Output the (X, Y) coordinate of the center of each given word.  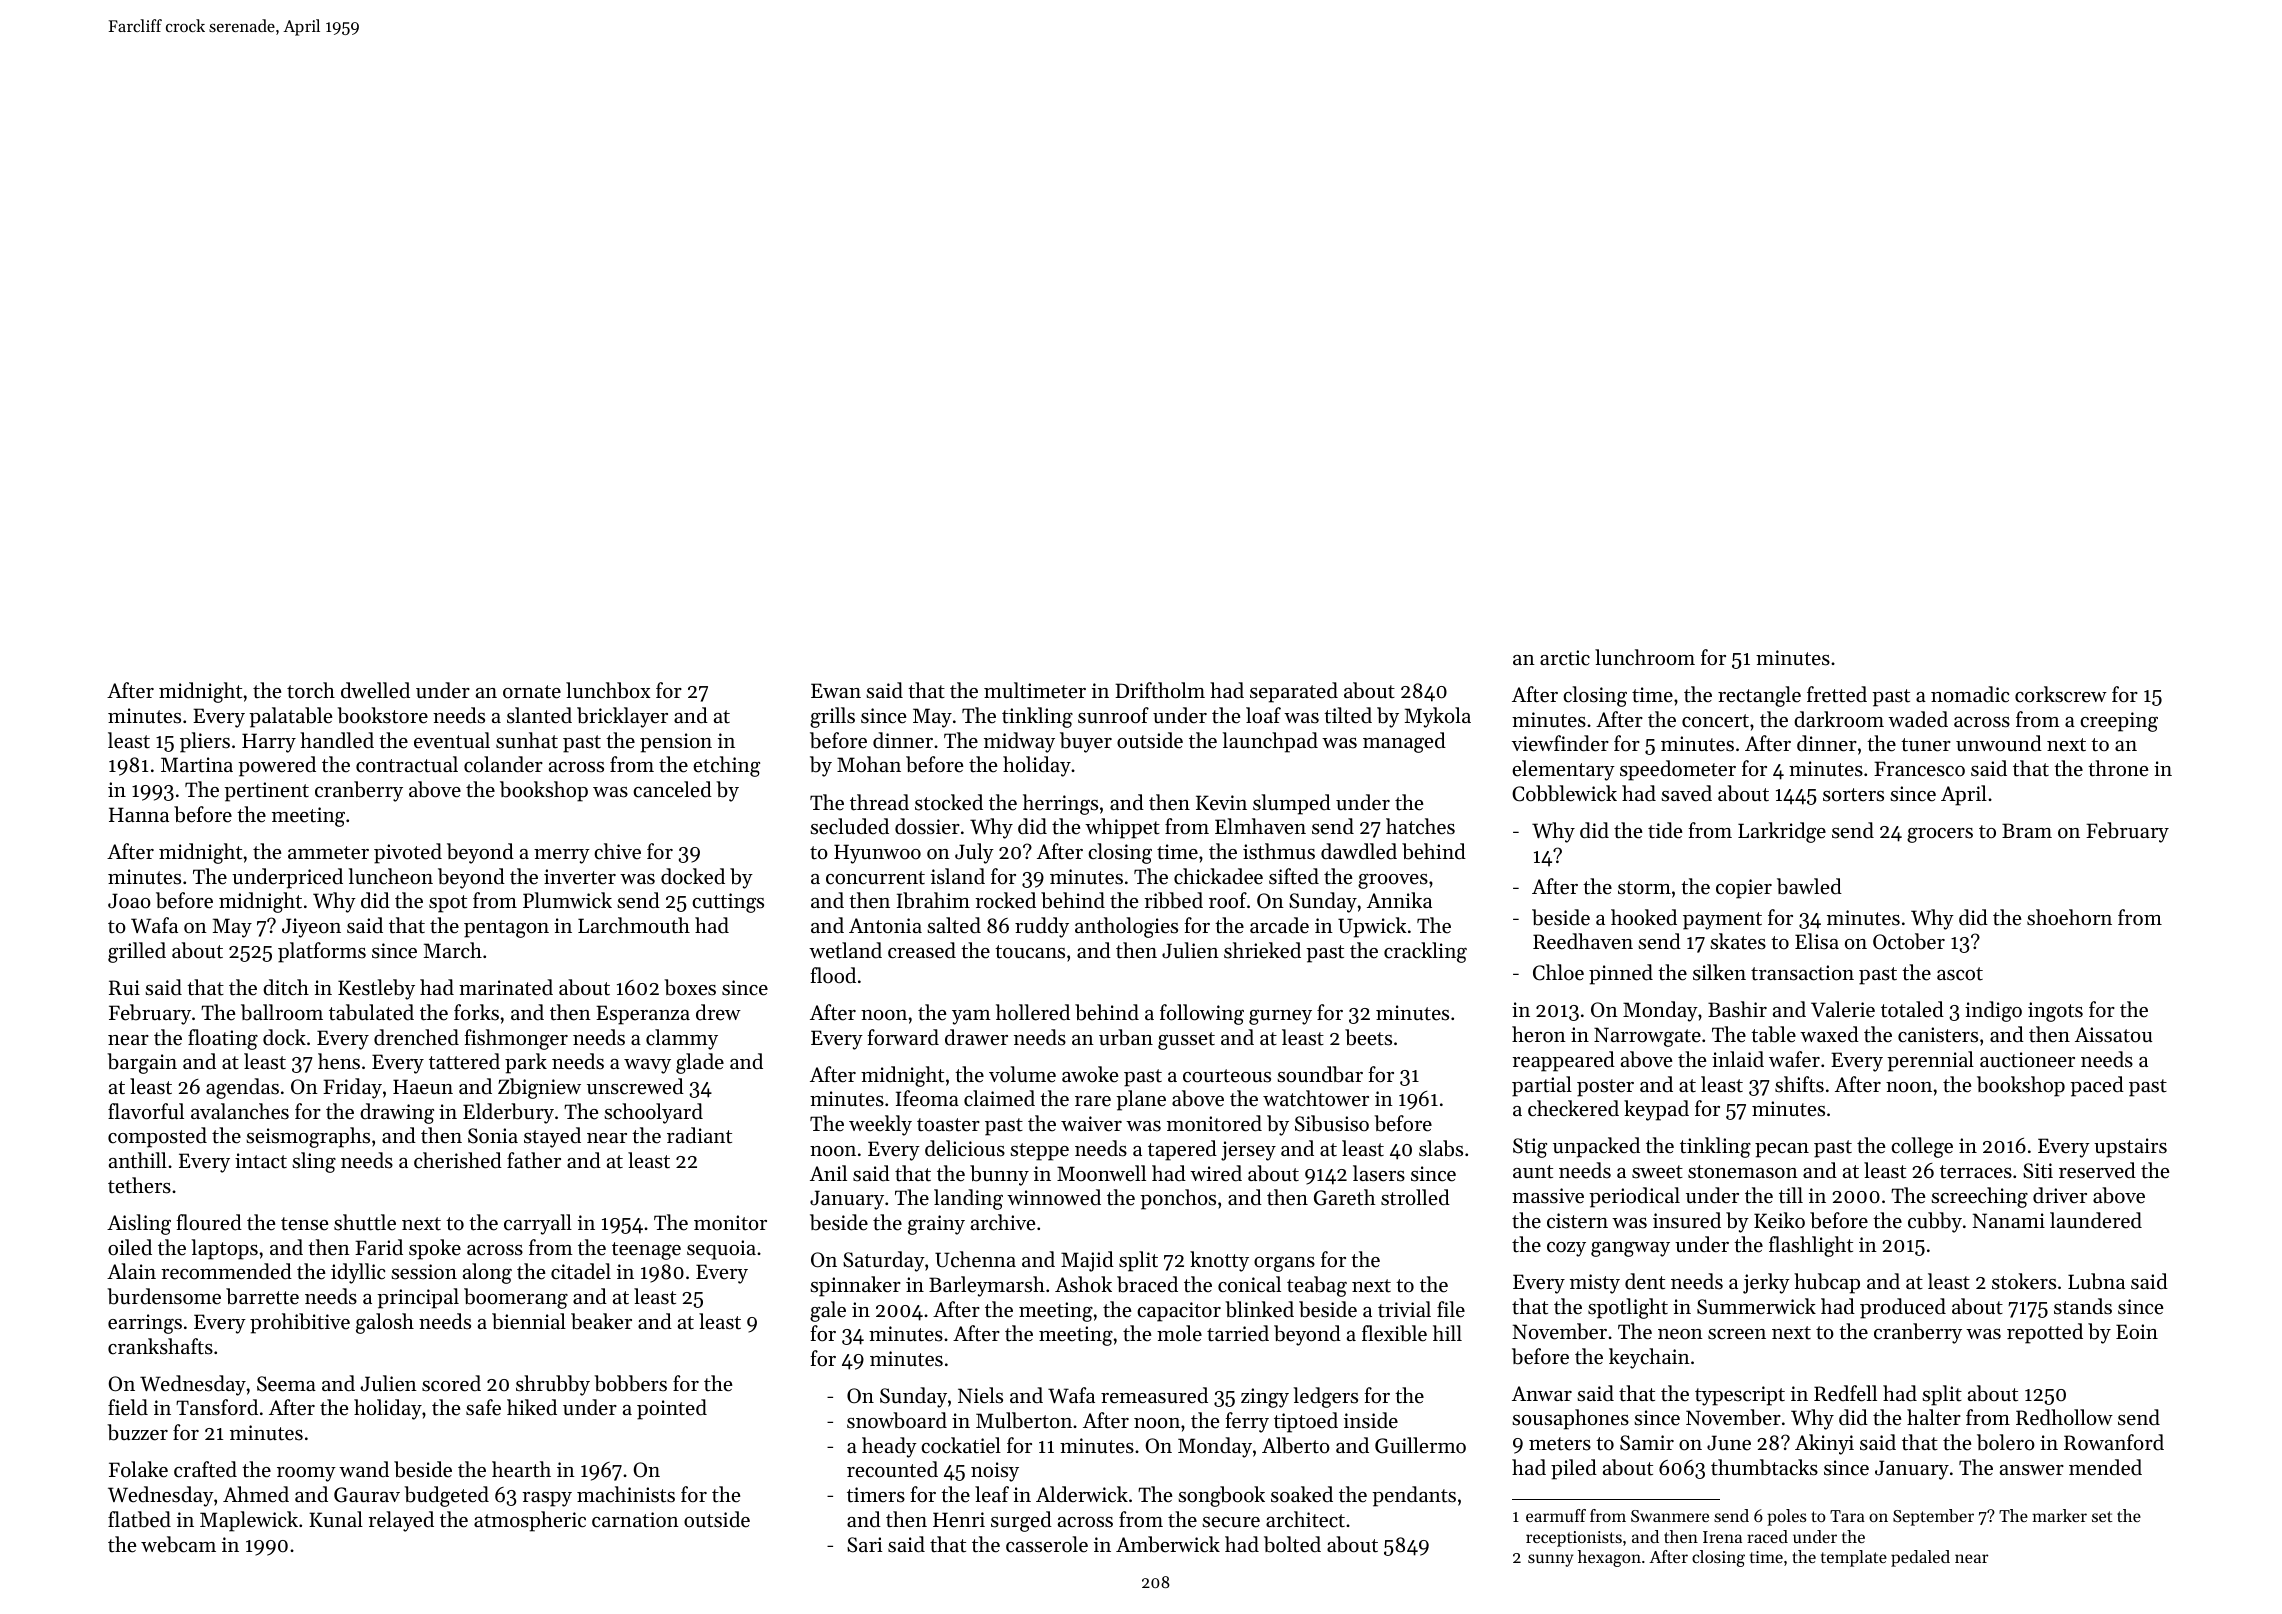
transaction (1802, 973)
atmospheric (530, 1521)
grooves (1393, 881)
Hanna (139, 814)
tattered (464, 1061)
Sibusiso (1332, 1123)
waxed (1829, 1034)
